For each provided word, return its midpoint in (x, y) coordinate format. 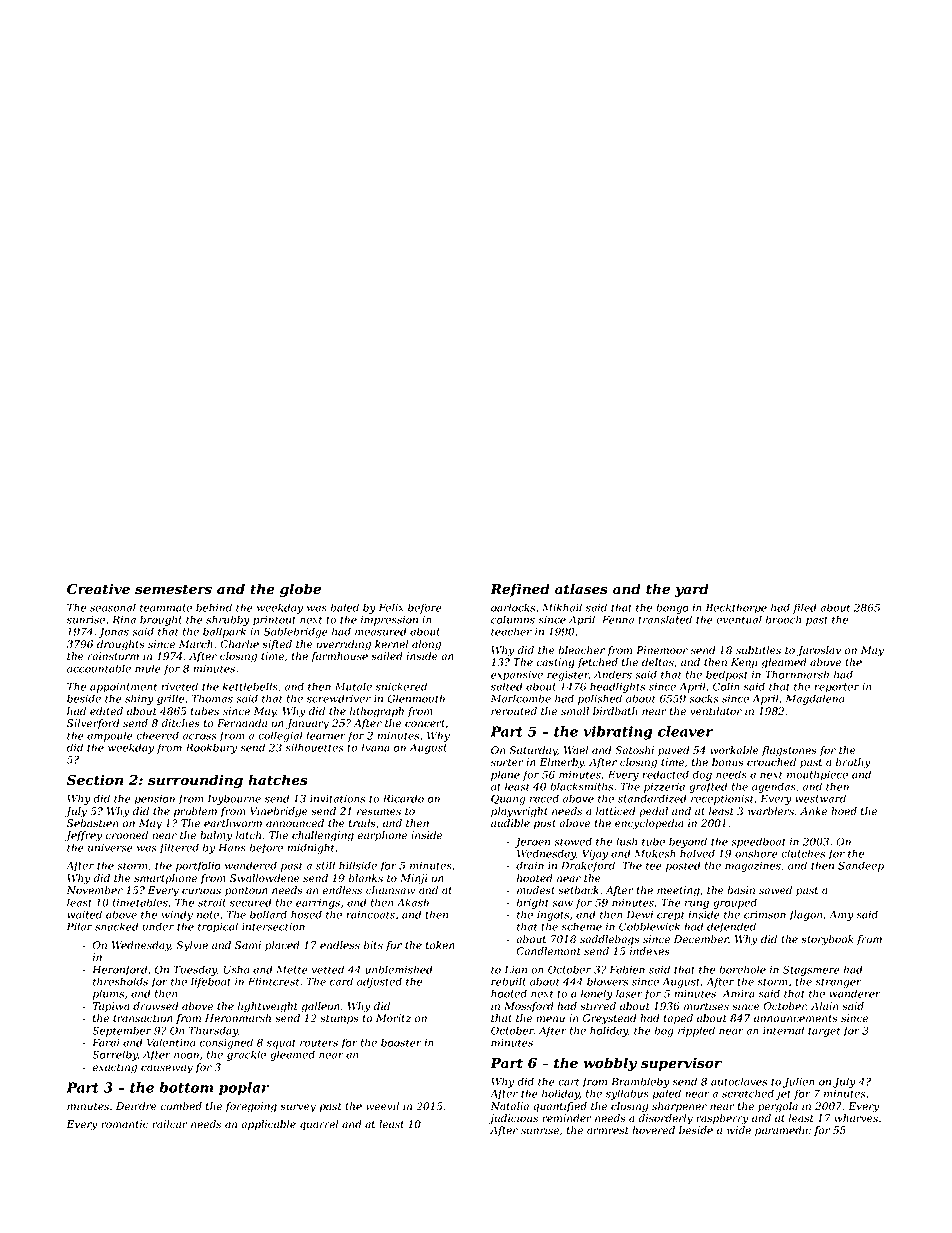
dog (702, 775)
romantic (125, 1124)
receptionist (722, 800)
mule (148, 668)
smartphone (166, 879)
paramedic (783, 1131)
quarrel (319, 1125)
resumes (379, 812)
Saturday (533, 751)
